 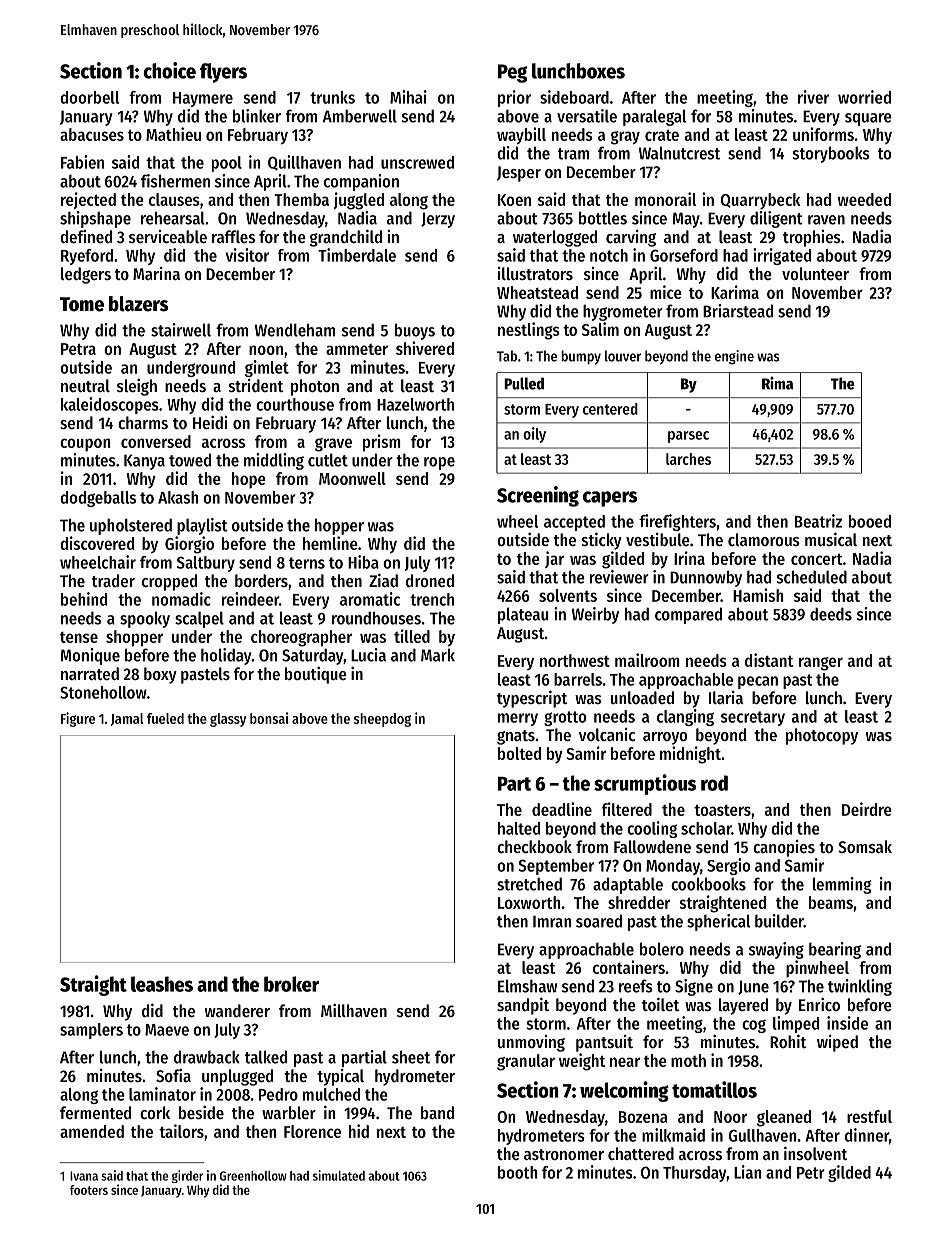 I want to click on Hazelworth, so click(x=415, y=404).
